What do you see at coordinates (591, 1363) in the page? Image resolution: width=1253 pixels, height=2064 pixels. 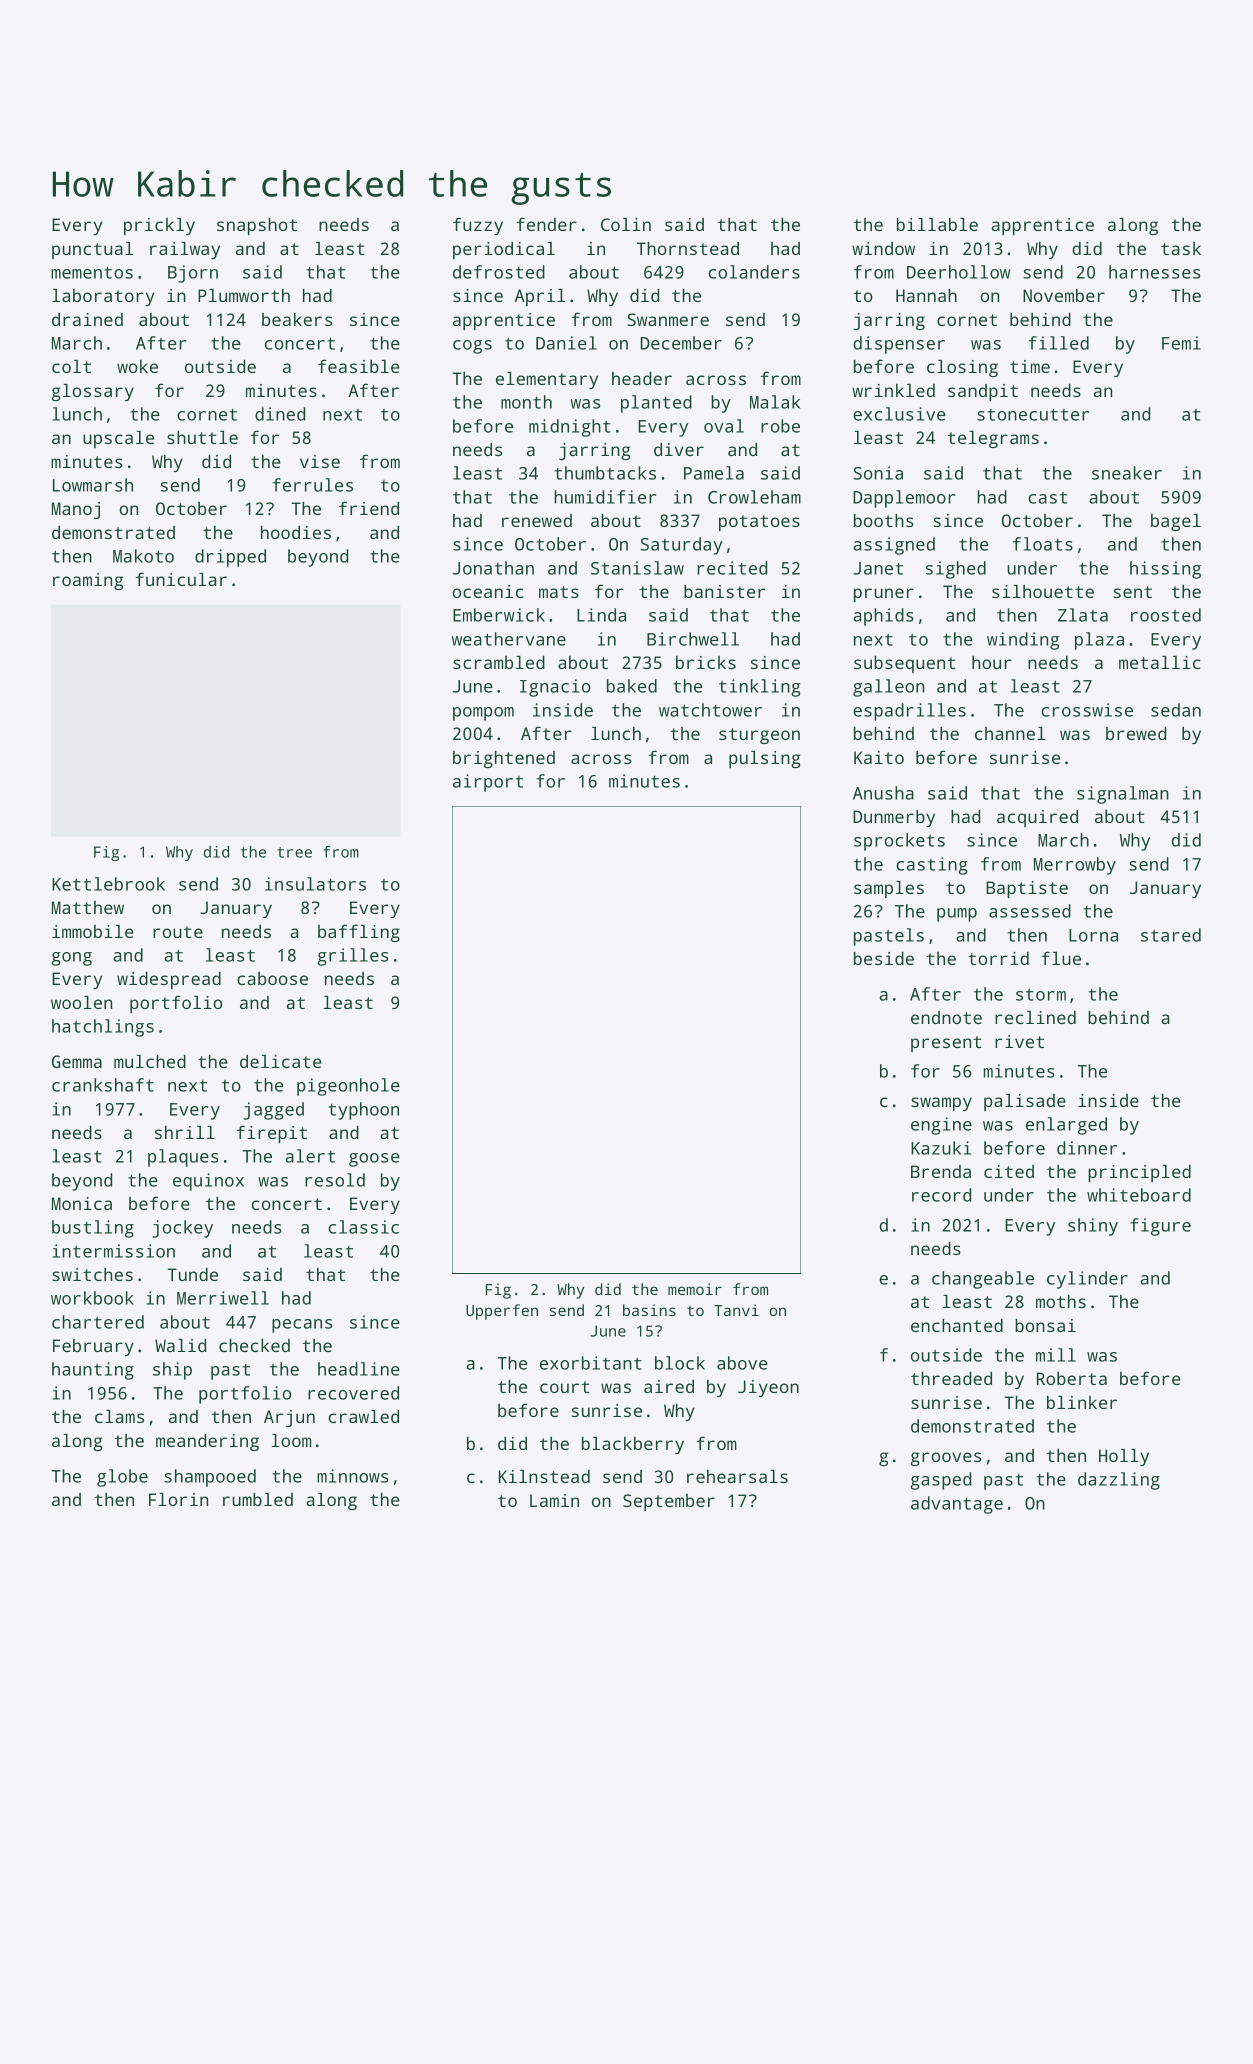 I see `exorbitant` at bounding box center [591, 1363].
